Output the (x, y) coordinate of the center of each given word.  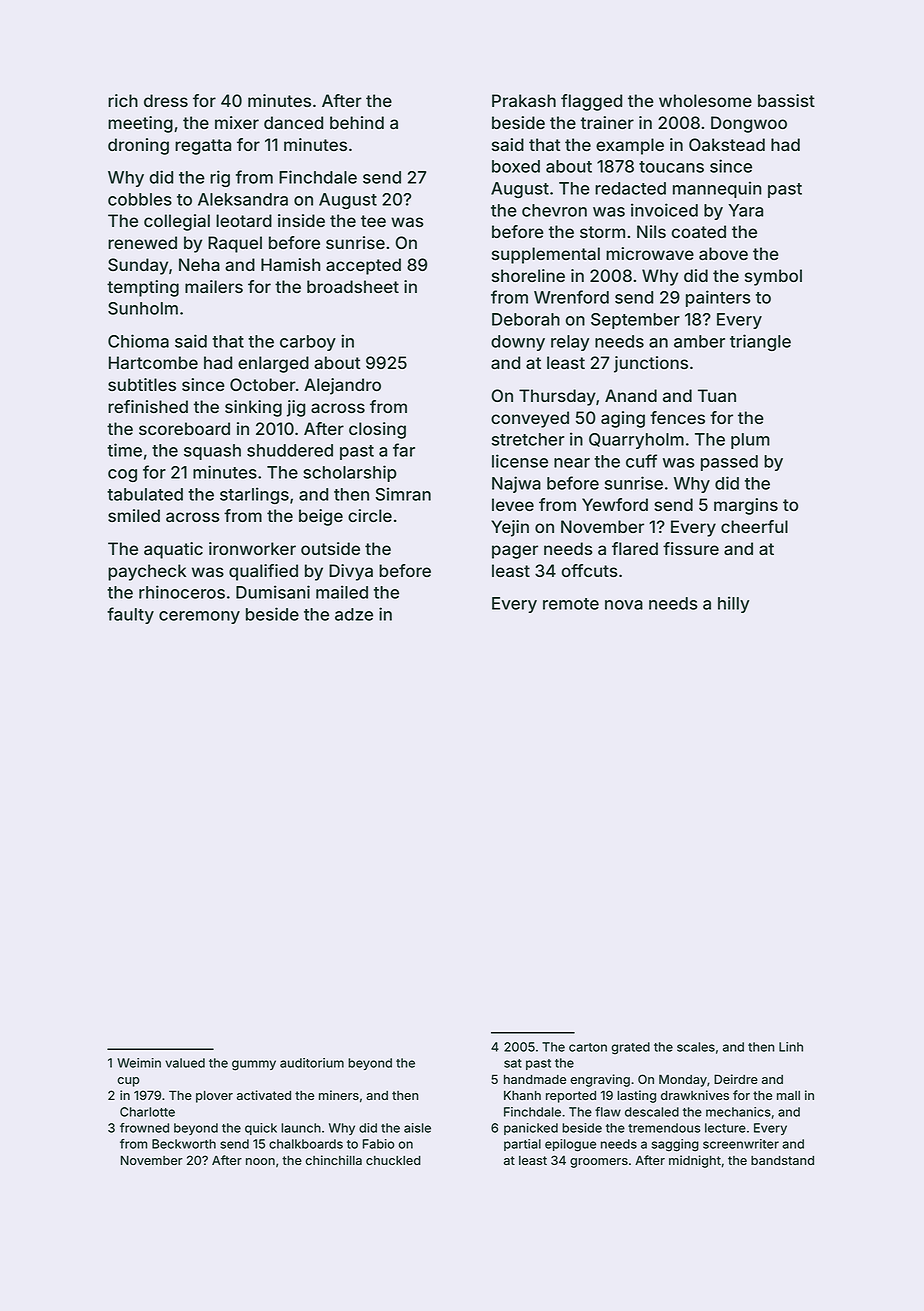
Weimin (139, 1063)
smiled (134, 515)
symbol (773, 277)
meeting (140, 124)
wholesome (705, 100)
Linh (791, 1047)
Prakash (524, 100)
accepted (363, 266)
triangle (760, 342)
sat (513, 1063)
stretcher (528, 439)
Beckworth (184, 1144)
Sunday (138, 266)
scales (696, 1047)
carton (588, 1047)
